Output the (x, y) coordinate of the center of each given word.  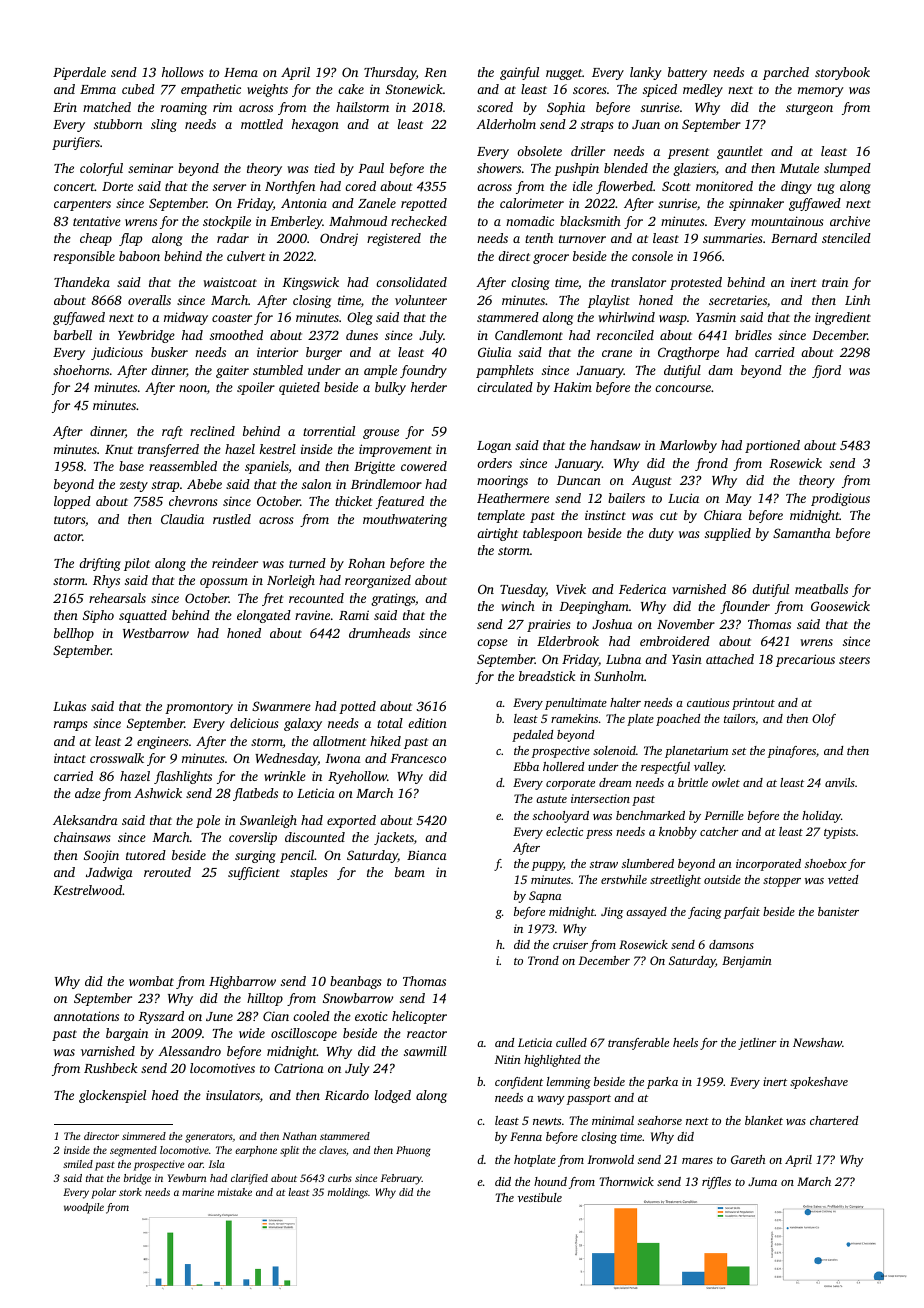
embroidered (675, 641)
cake (351, 89)
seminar (150, 168)
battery (687, 73)
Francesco (418, 758)
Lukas (69, 706)
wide (252, 1033)
